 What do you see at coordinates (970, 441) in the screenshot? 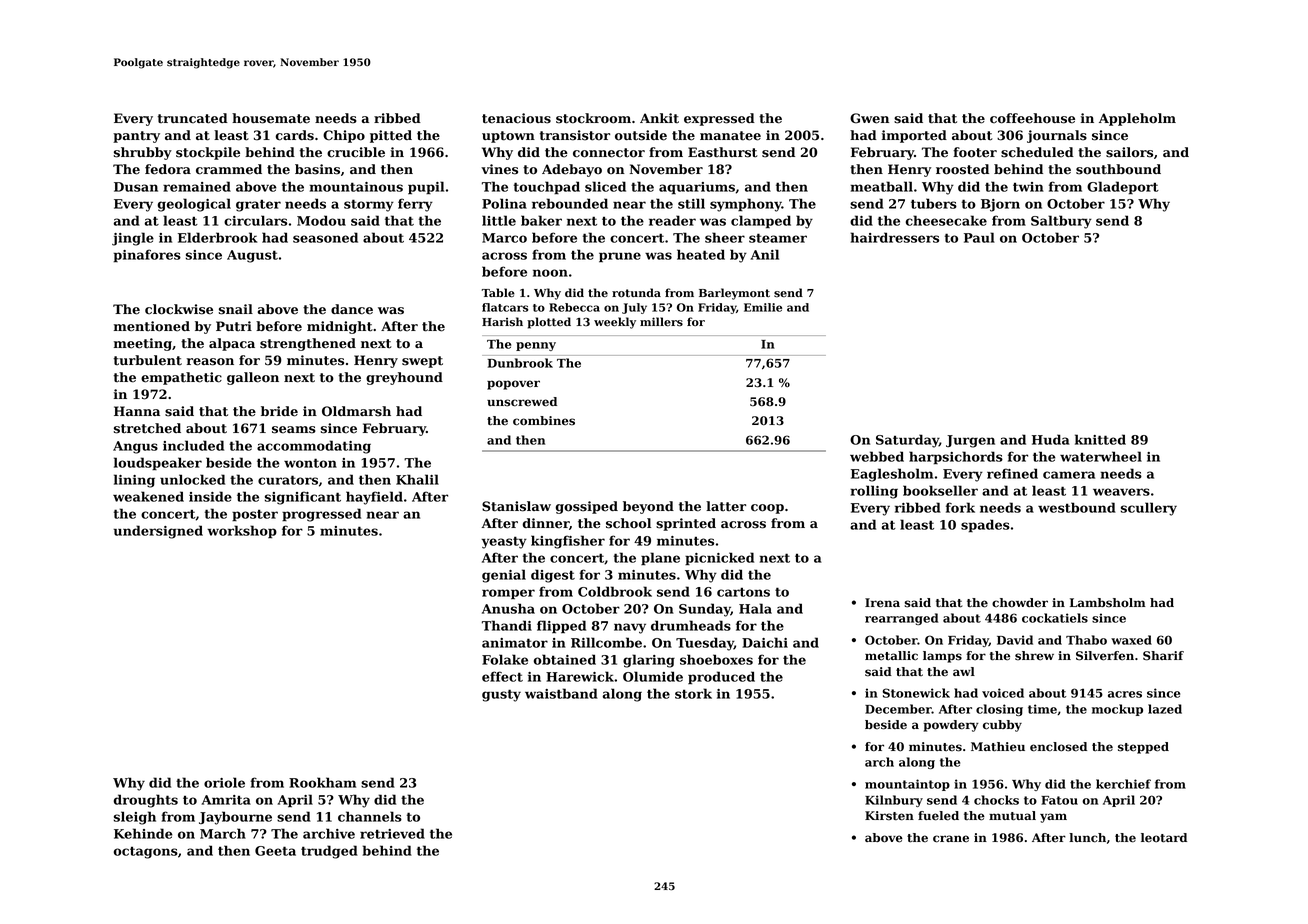
I see `Jurgen` at bounding box center [970, 441].
